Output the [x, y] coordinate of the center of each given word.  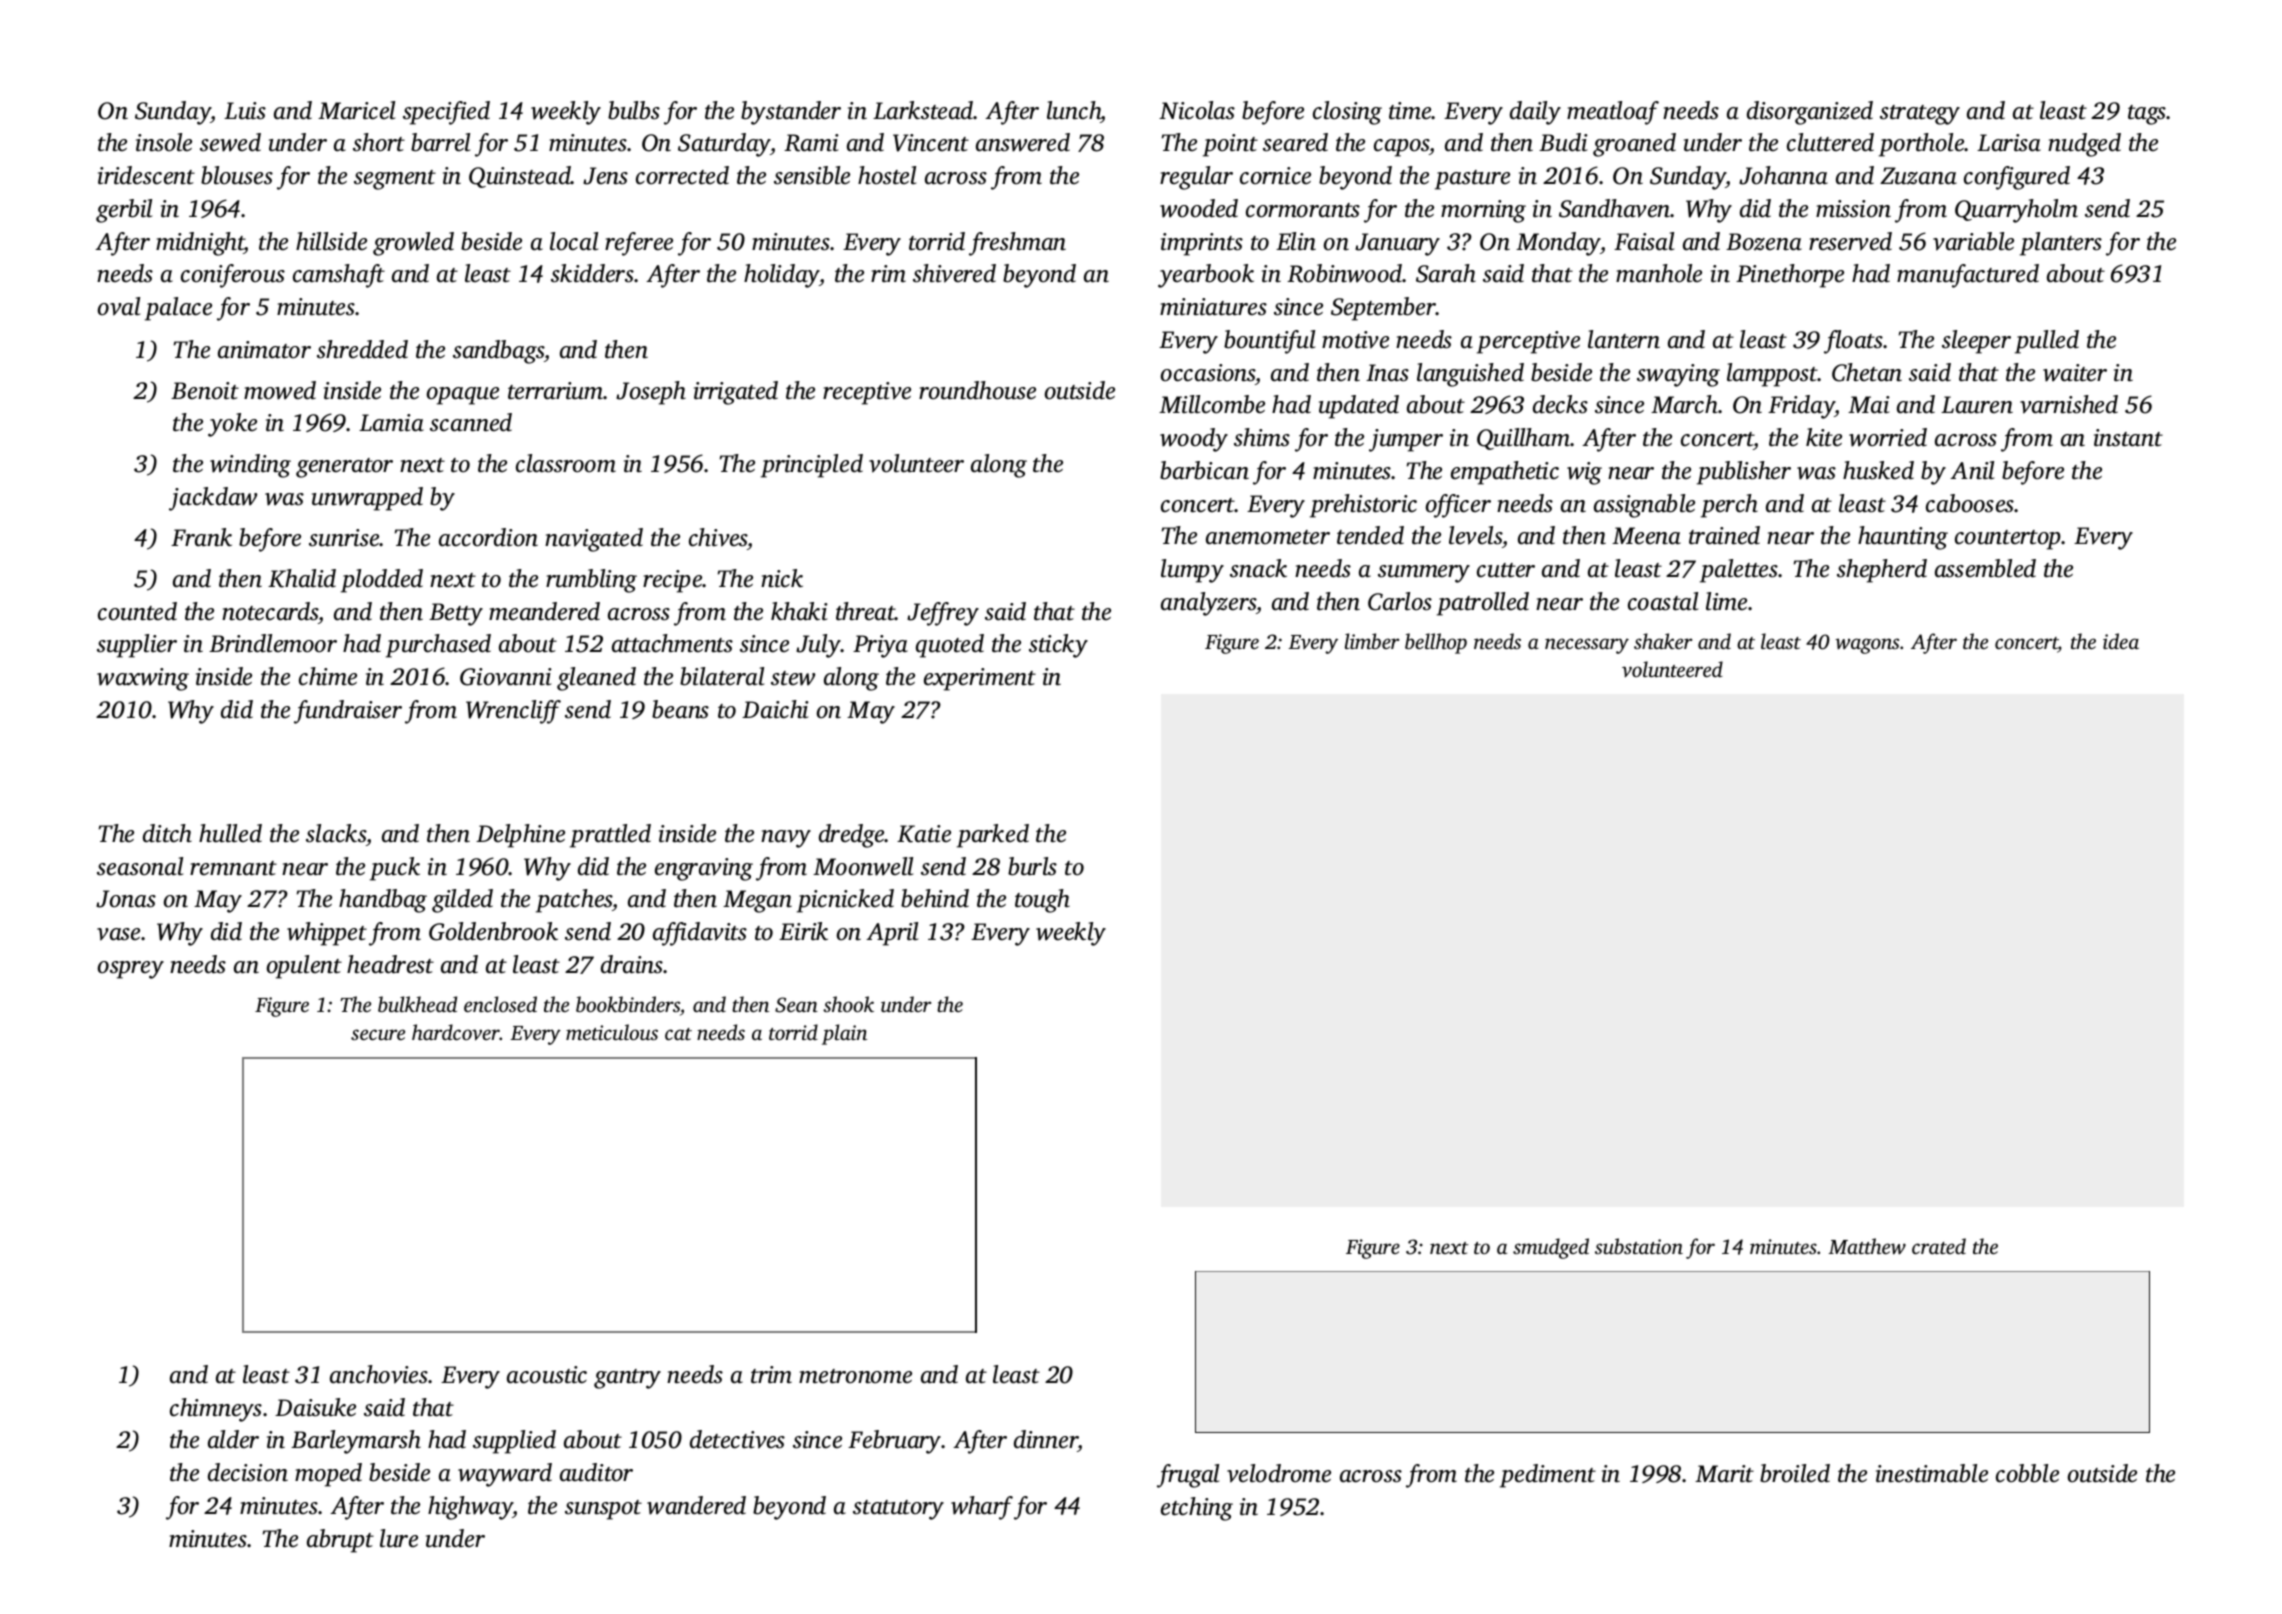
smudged [1551, 1248]
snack [1258, 568]
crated [1939, 1246]
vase [118, 934]
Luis [245, 111]
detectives [737, 1439]
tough [1042, 901]
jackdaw [213, 499]
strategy [1920, 115]
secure [378, 1034]
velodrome [1279, 1473]
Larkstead [923, 110]
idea [2121, 641]
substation [1639, 1246]
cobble [2027, 1473]
